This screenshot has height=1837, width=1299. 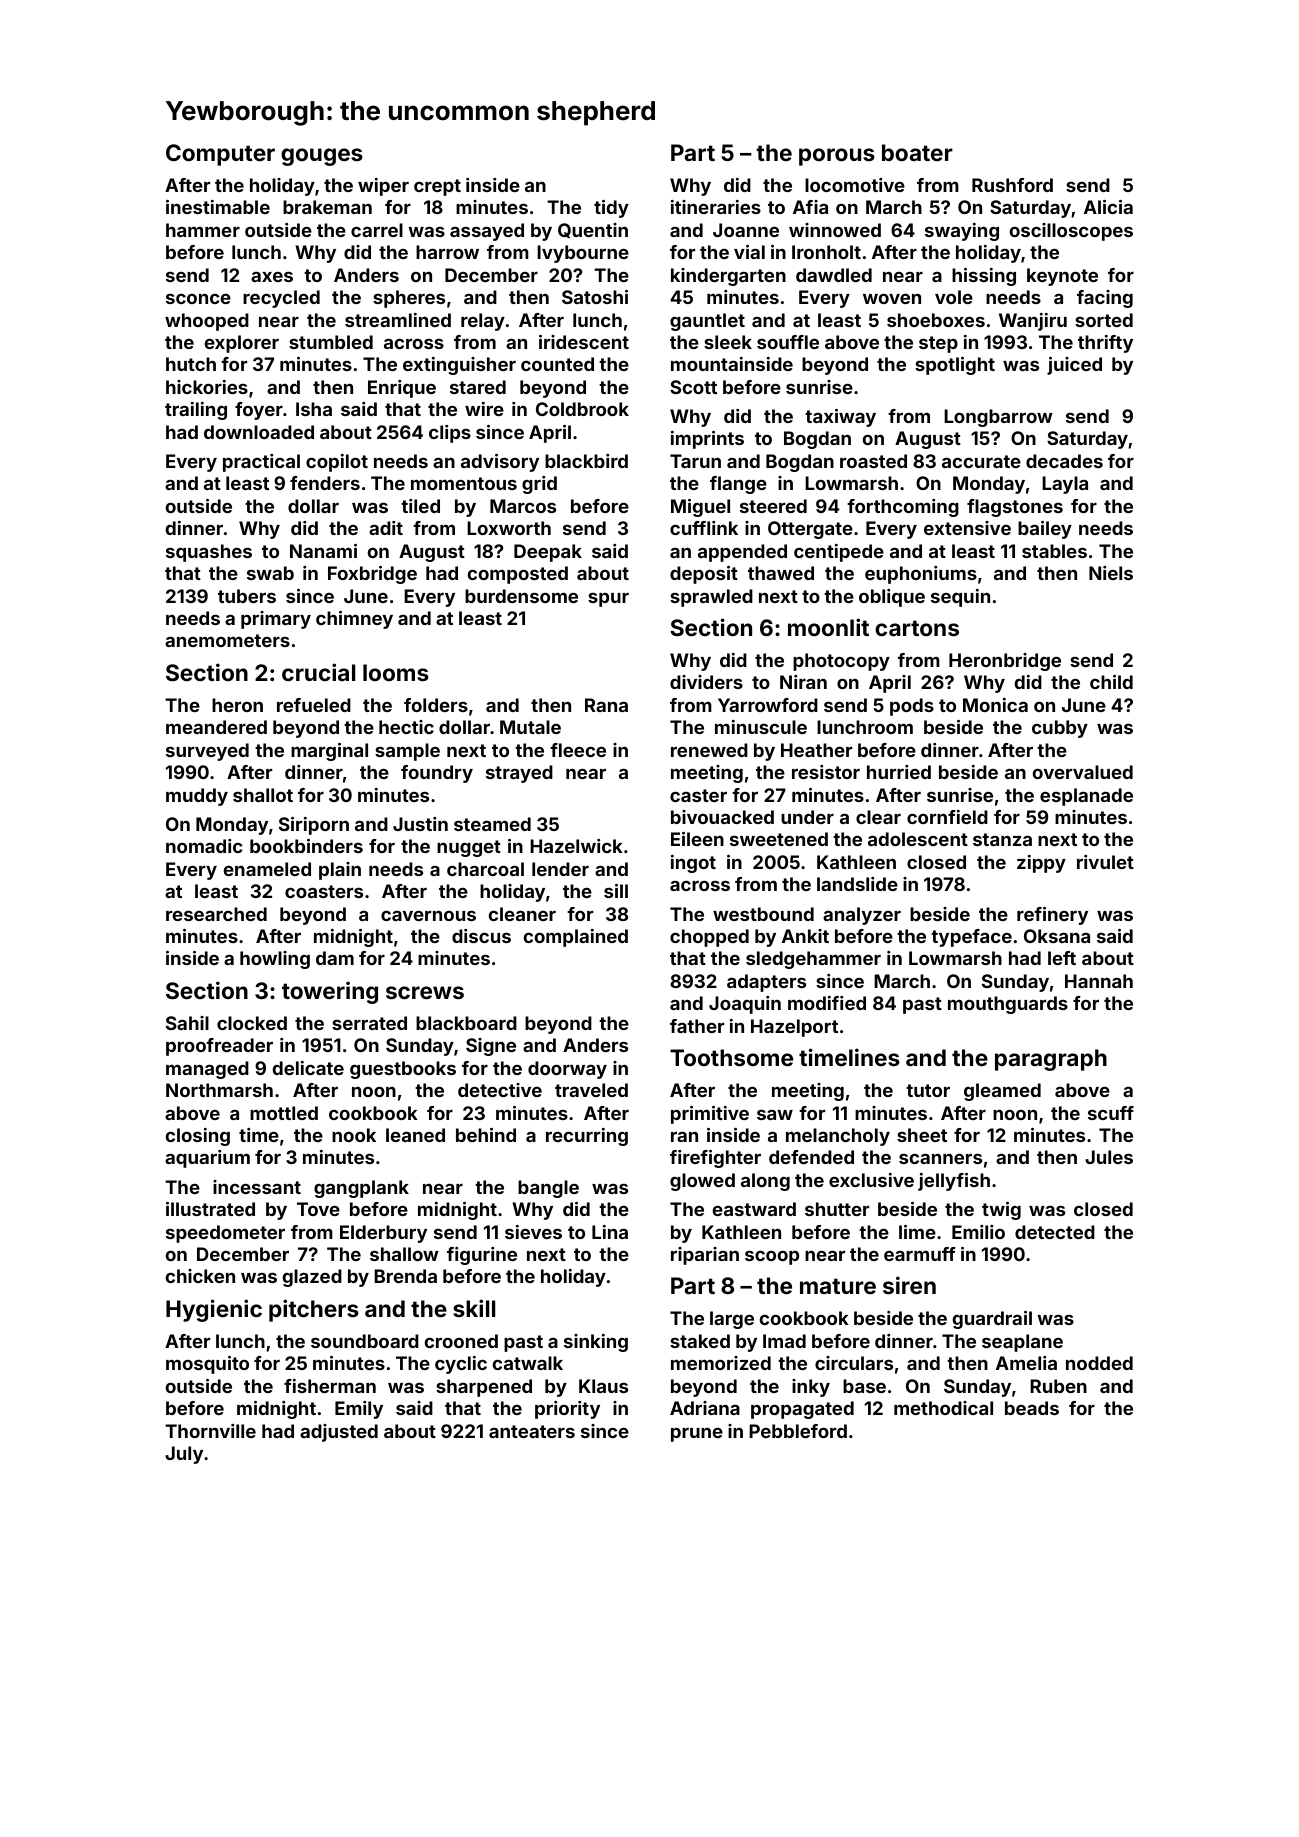 I want to click on boater, so click(x=917, y=152).
